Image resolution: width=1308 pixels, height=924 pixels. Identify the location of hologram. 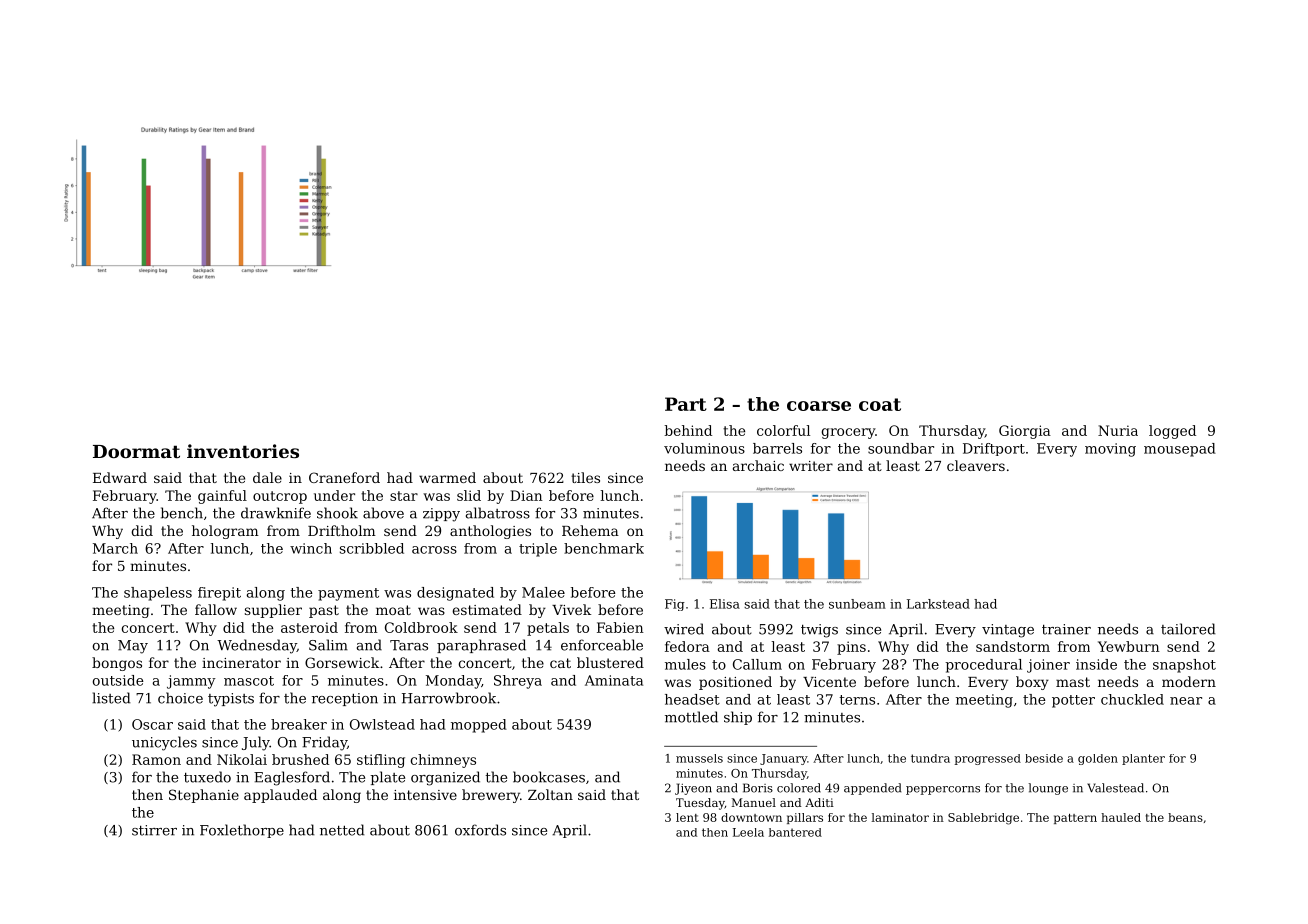
(225, 532).
